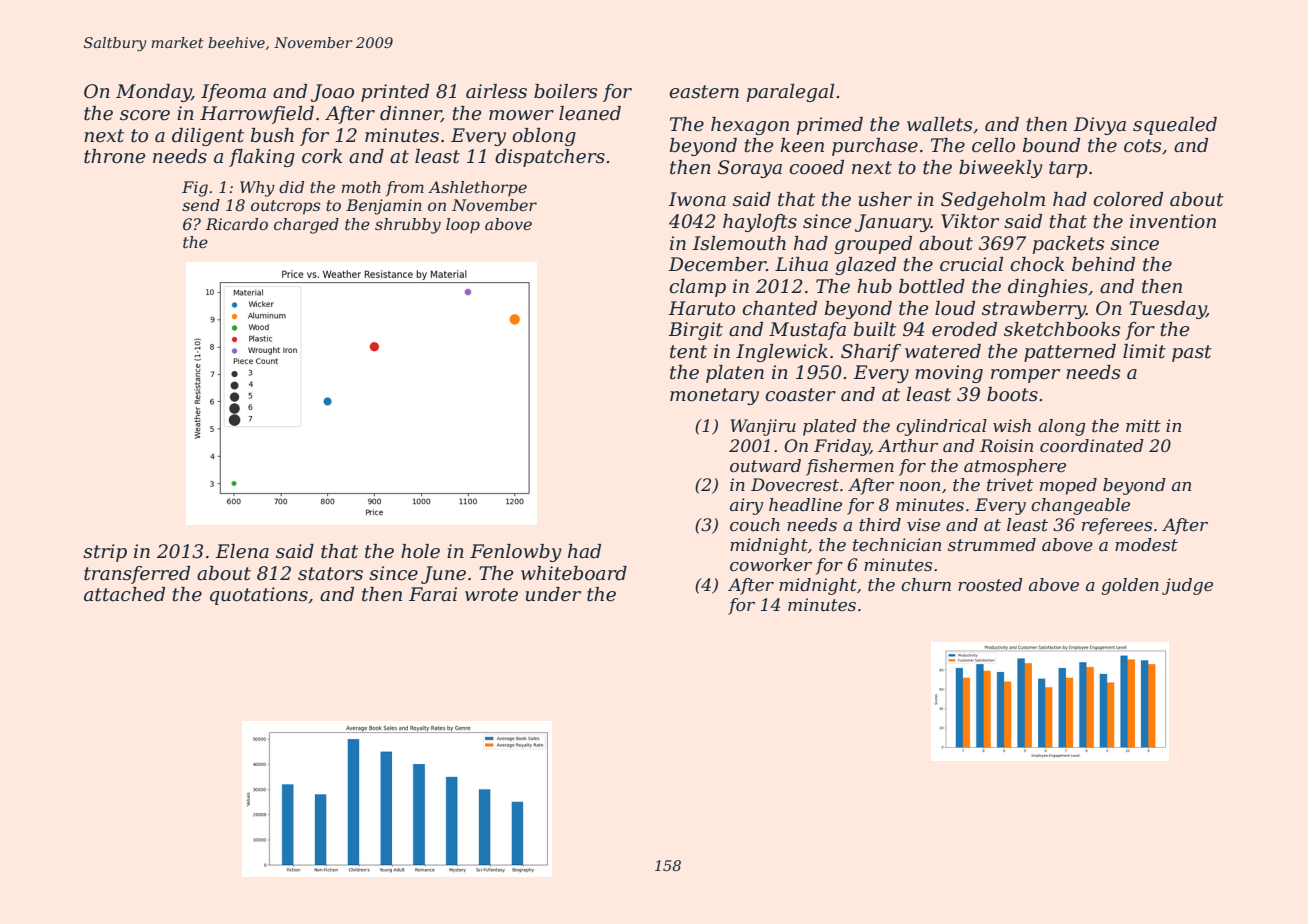  I want to click on paralegal, so click(790, 93).
